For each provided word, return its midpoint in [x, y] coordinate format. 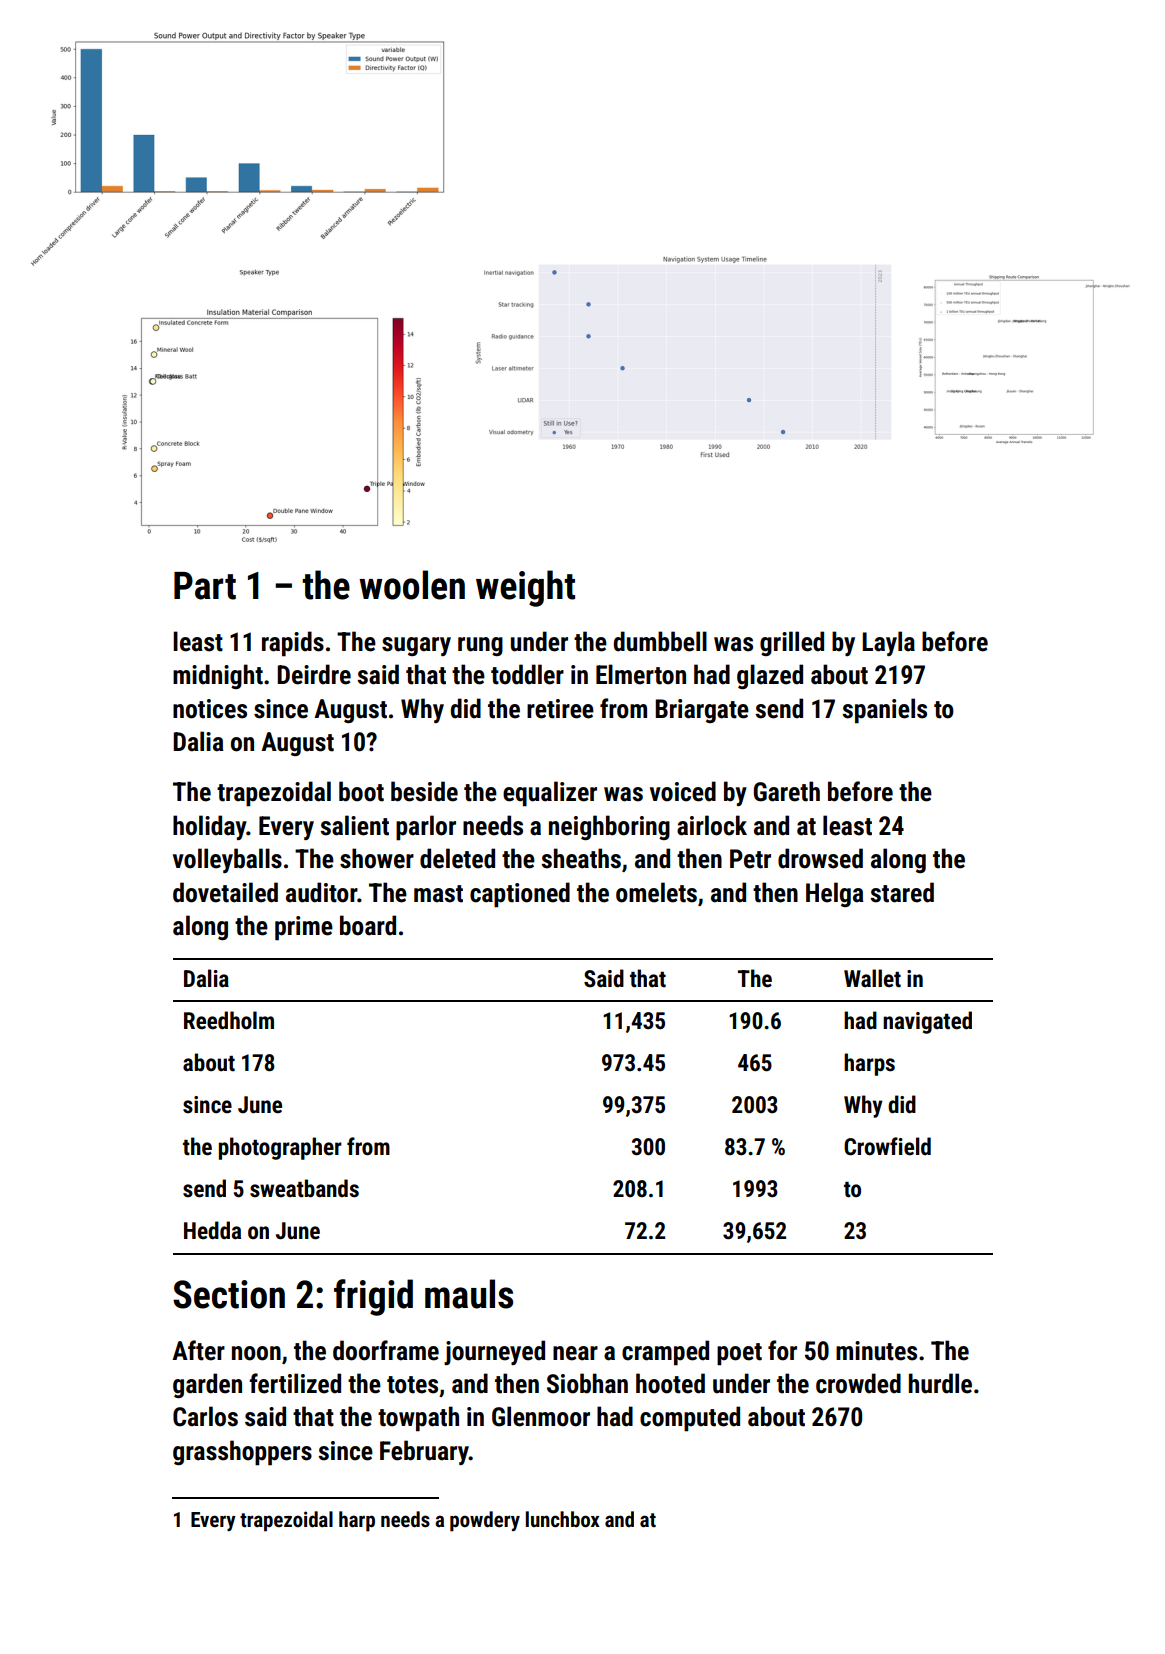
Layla [888, 643]
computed [690, 1419]
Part [205, 586]
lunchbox [563, 1519]
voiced [683, 791]
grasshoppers [242, 1453]
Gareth [787, 791]
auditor [321, 892]
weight [525, 588]
